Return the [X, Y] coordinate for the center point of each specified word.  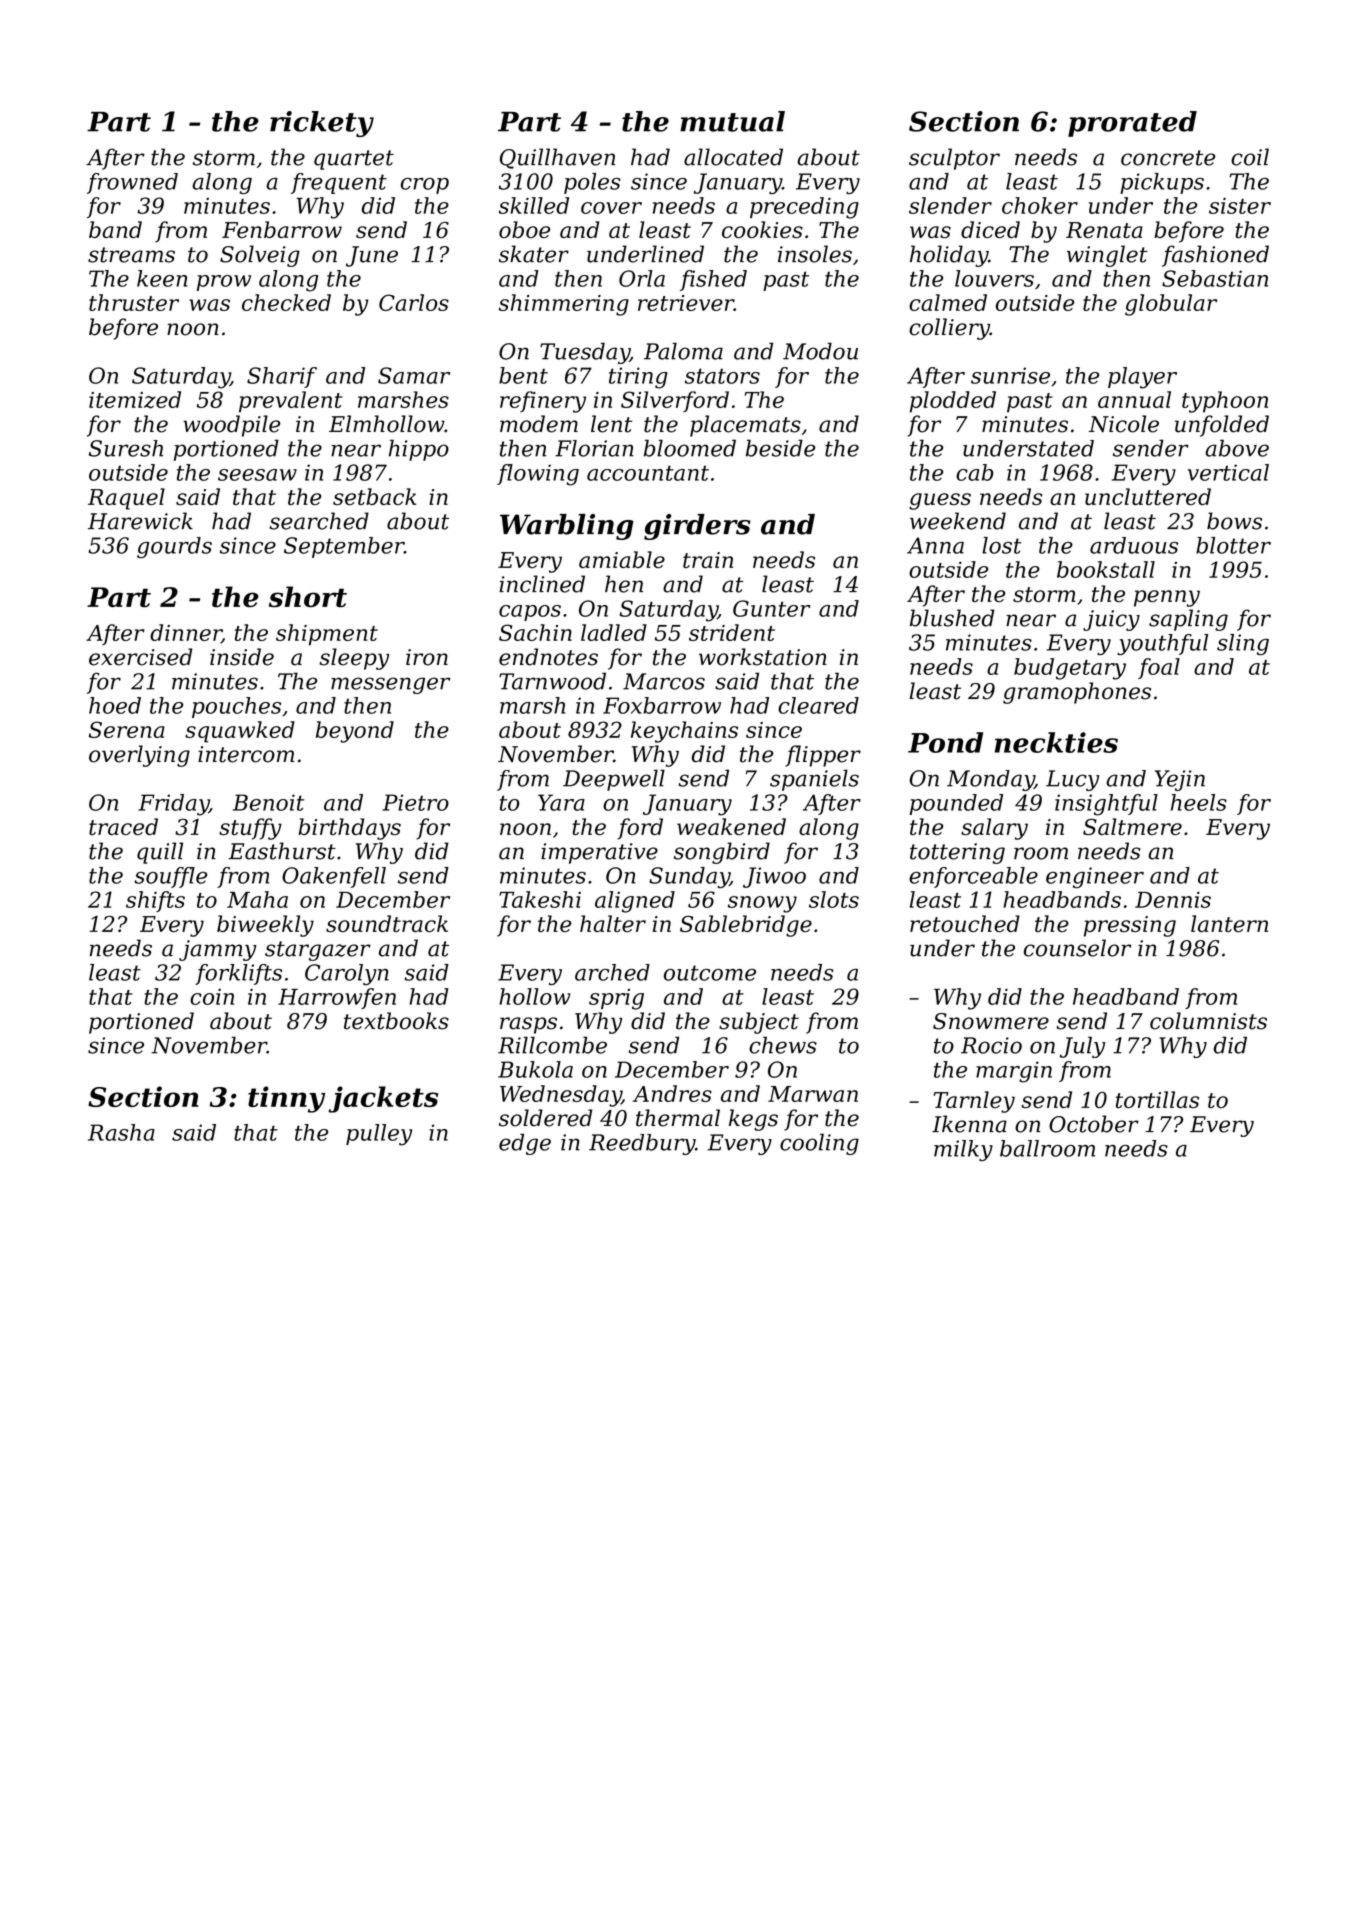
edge [525, 1144]
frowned [132, 183]
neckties [1056, 742]
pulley [379, 1135]
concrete [1168, 158]
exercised [141, 657]
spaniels [814, 780]
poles [592, 183]
